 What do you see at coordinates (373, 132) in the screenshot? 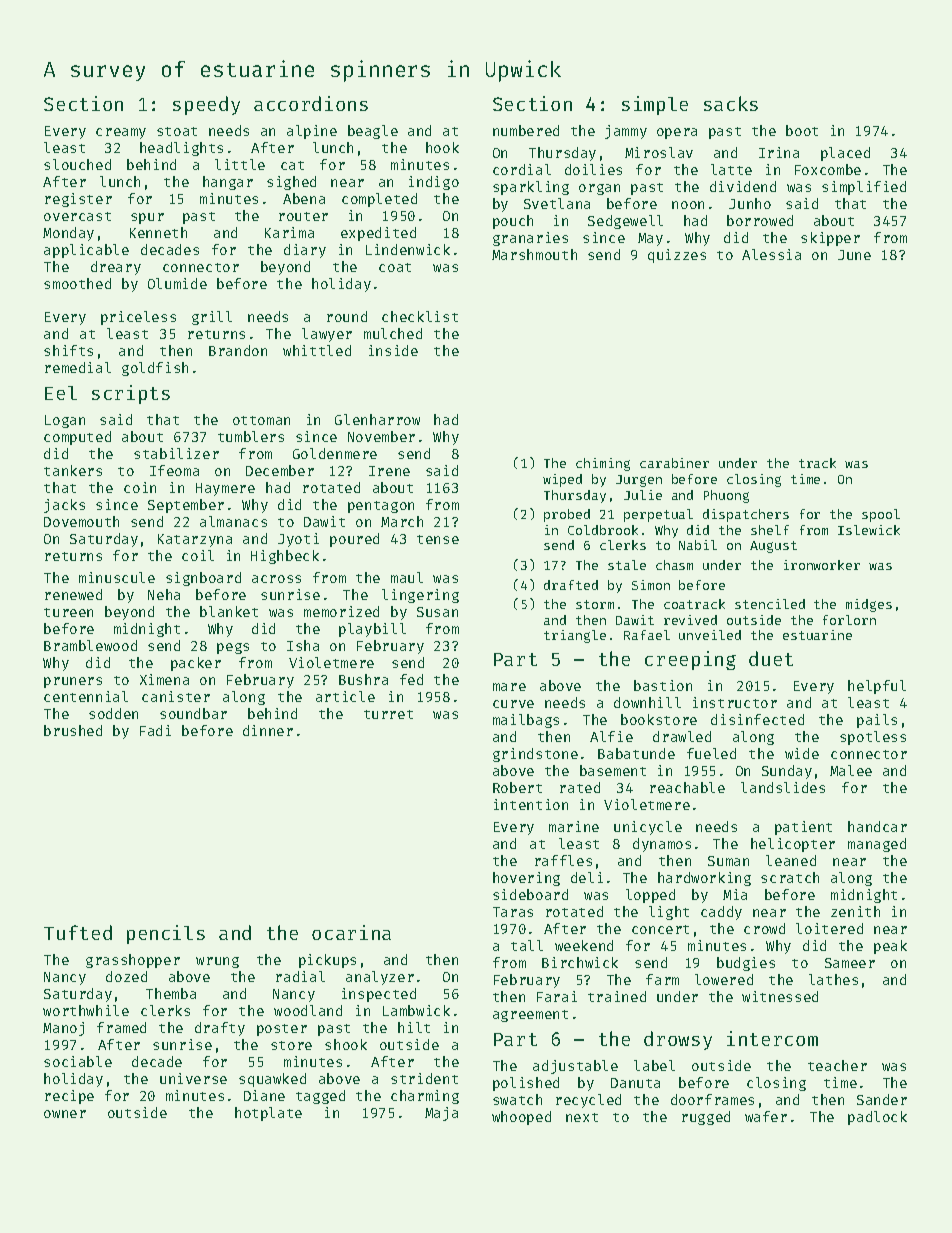
I see `beagle` at bounding box center [373, 132].
